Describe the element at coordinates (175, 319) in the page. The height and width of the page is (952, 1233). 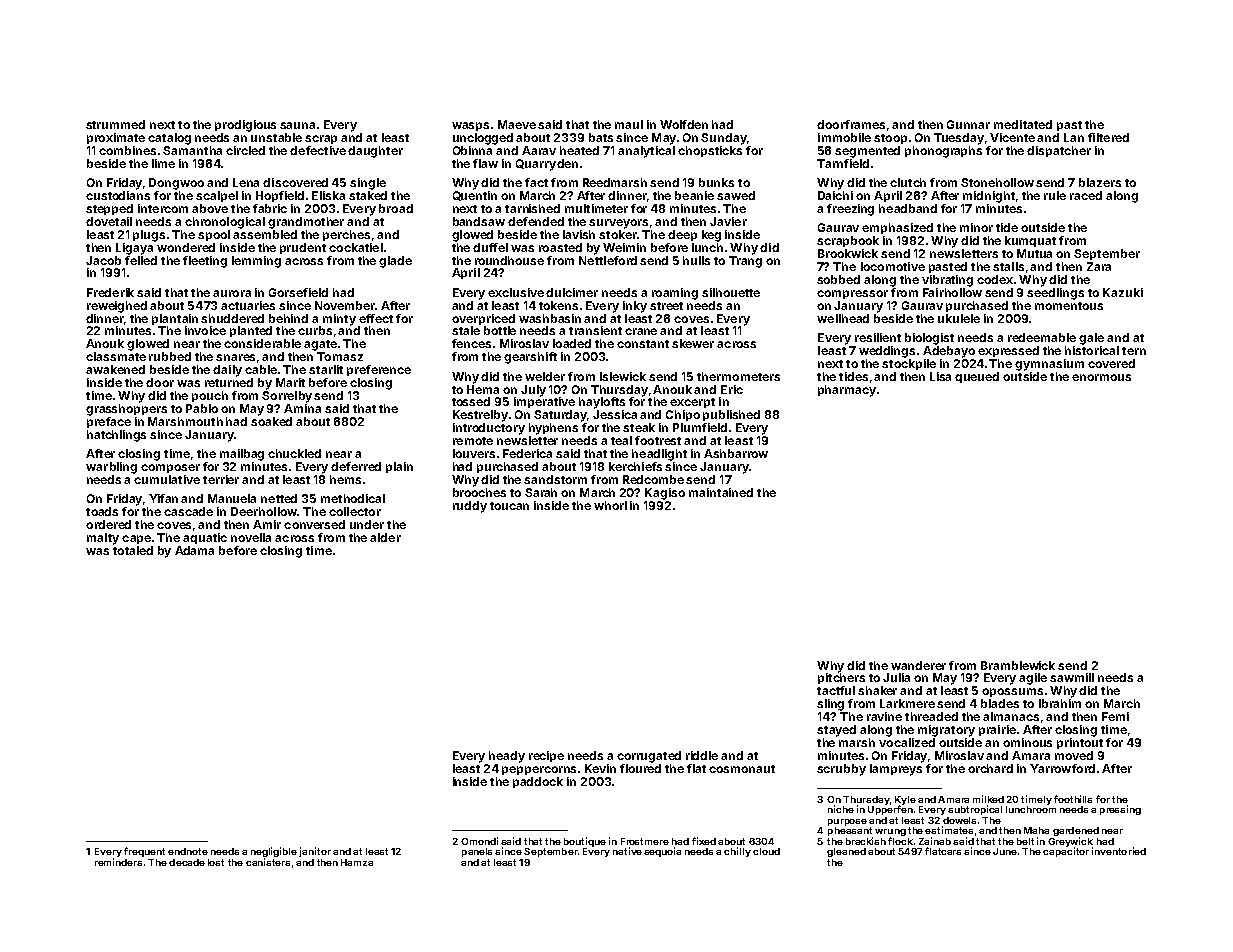
I see `plantain` at that location.
